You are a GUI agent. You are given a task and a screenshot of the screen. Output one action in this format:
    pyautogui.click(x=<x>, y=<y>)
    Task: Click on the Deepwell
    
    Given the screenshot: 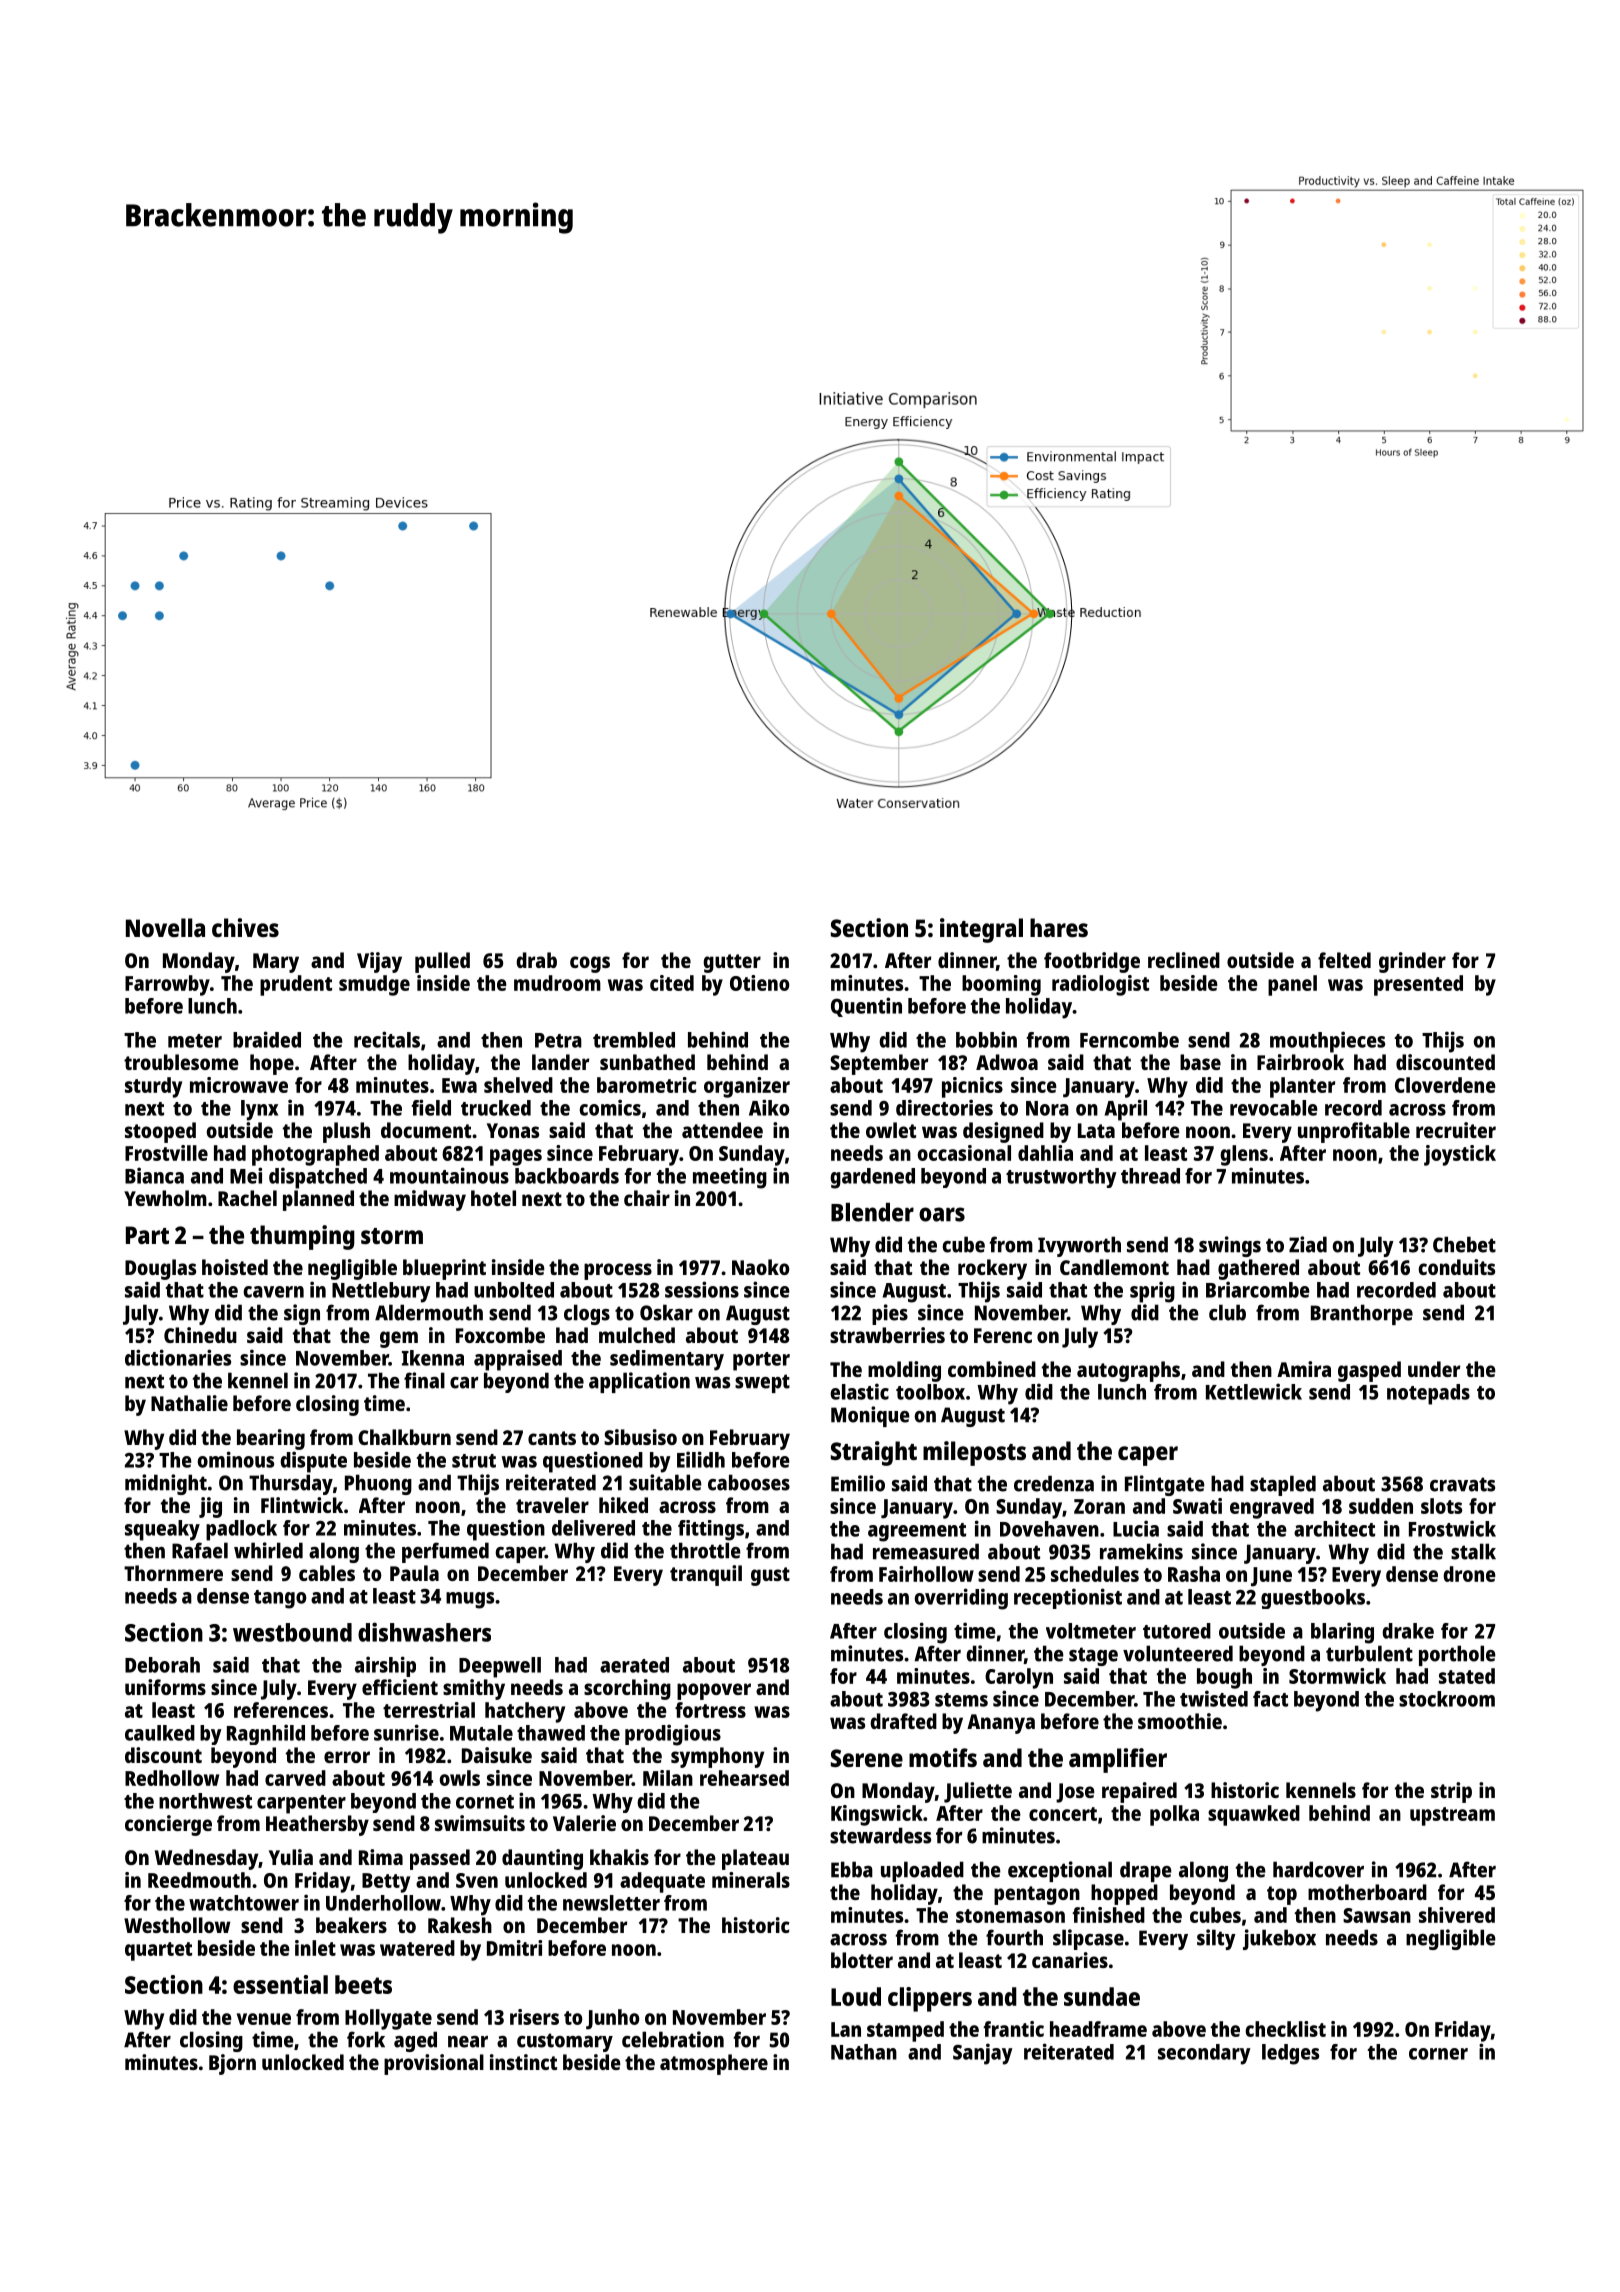 What is the action you would take?
    pyautogui.click(x=500, y=1667)
